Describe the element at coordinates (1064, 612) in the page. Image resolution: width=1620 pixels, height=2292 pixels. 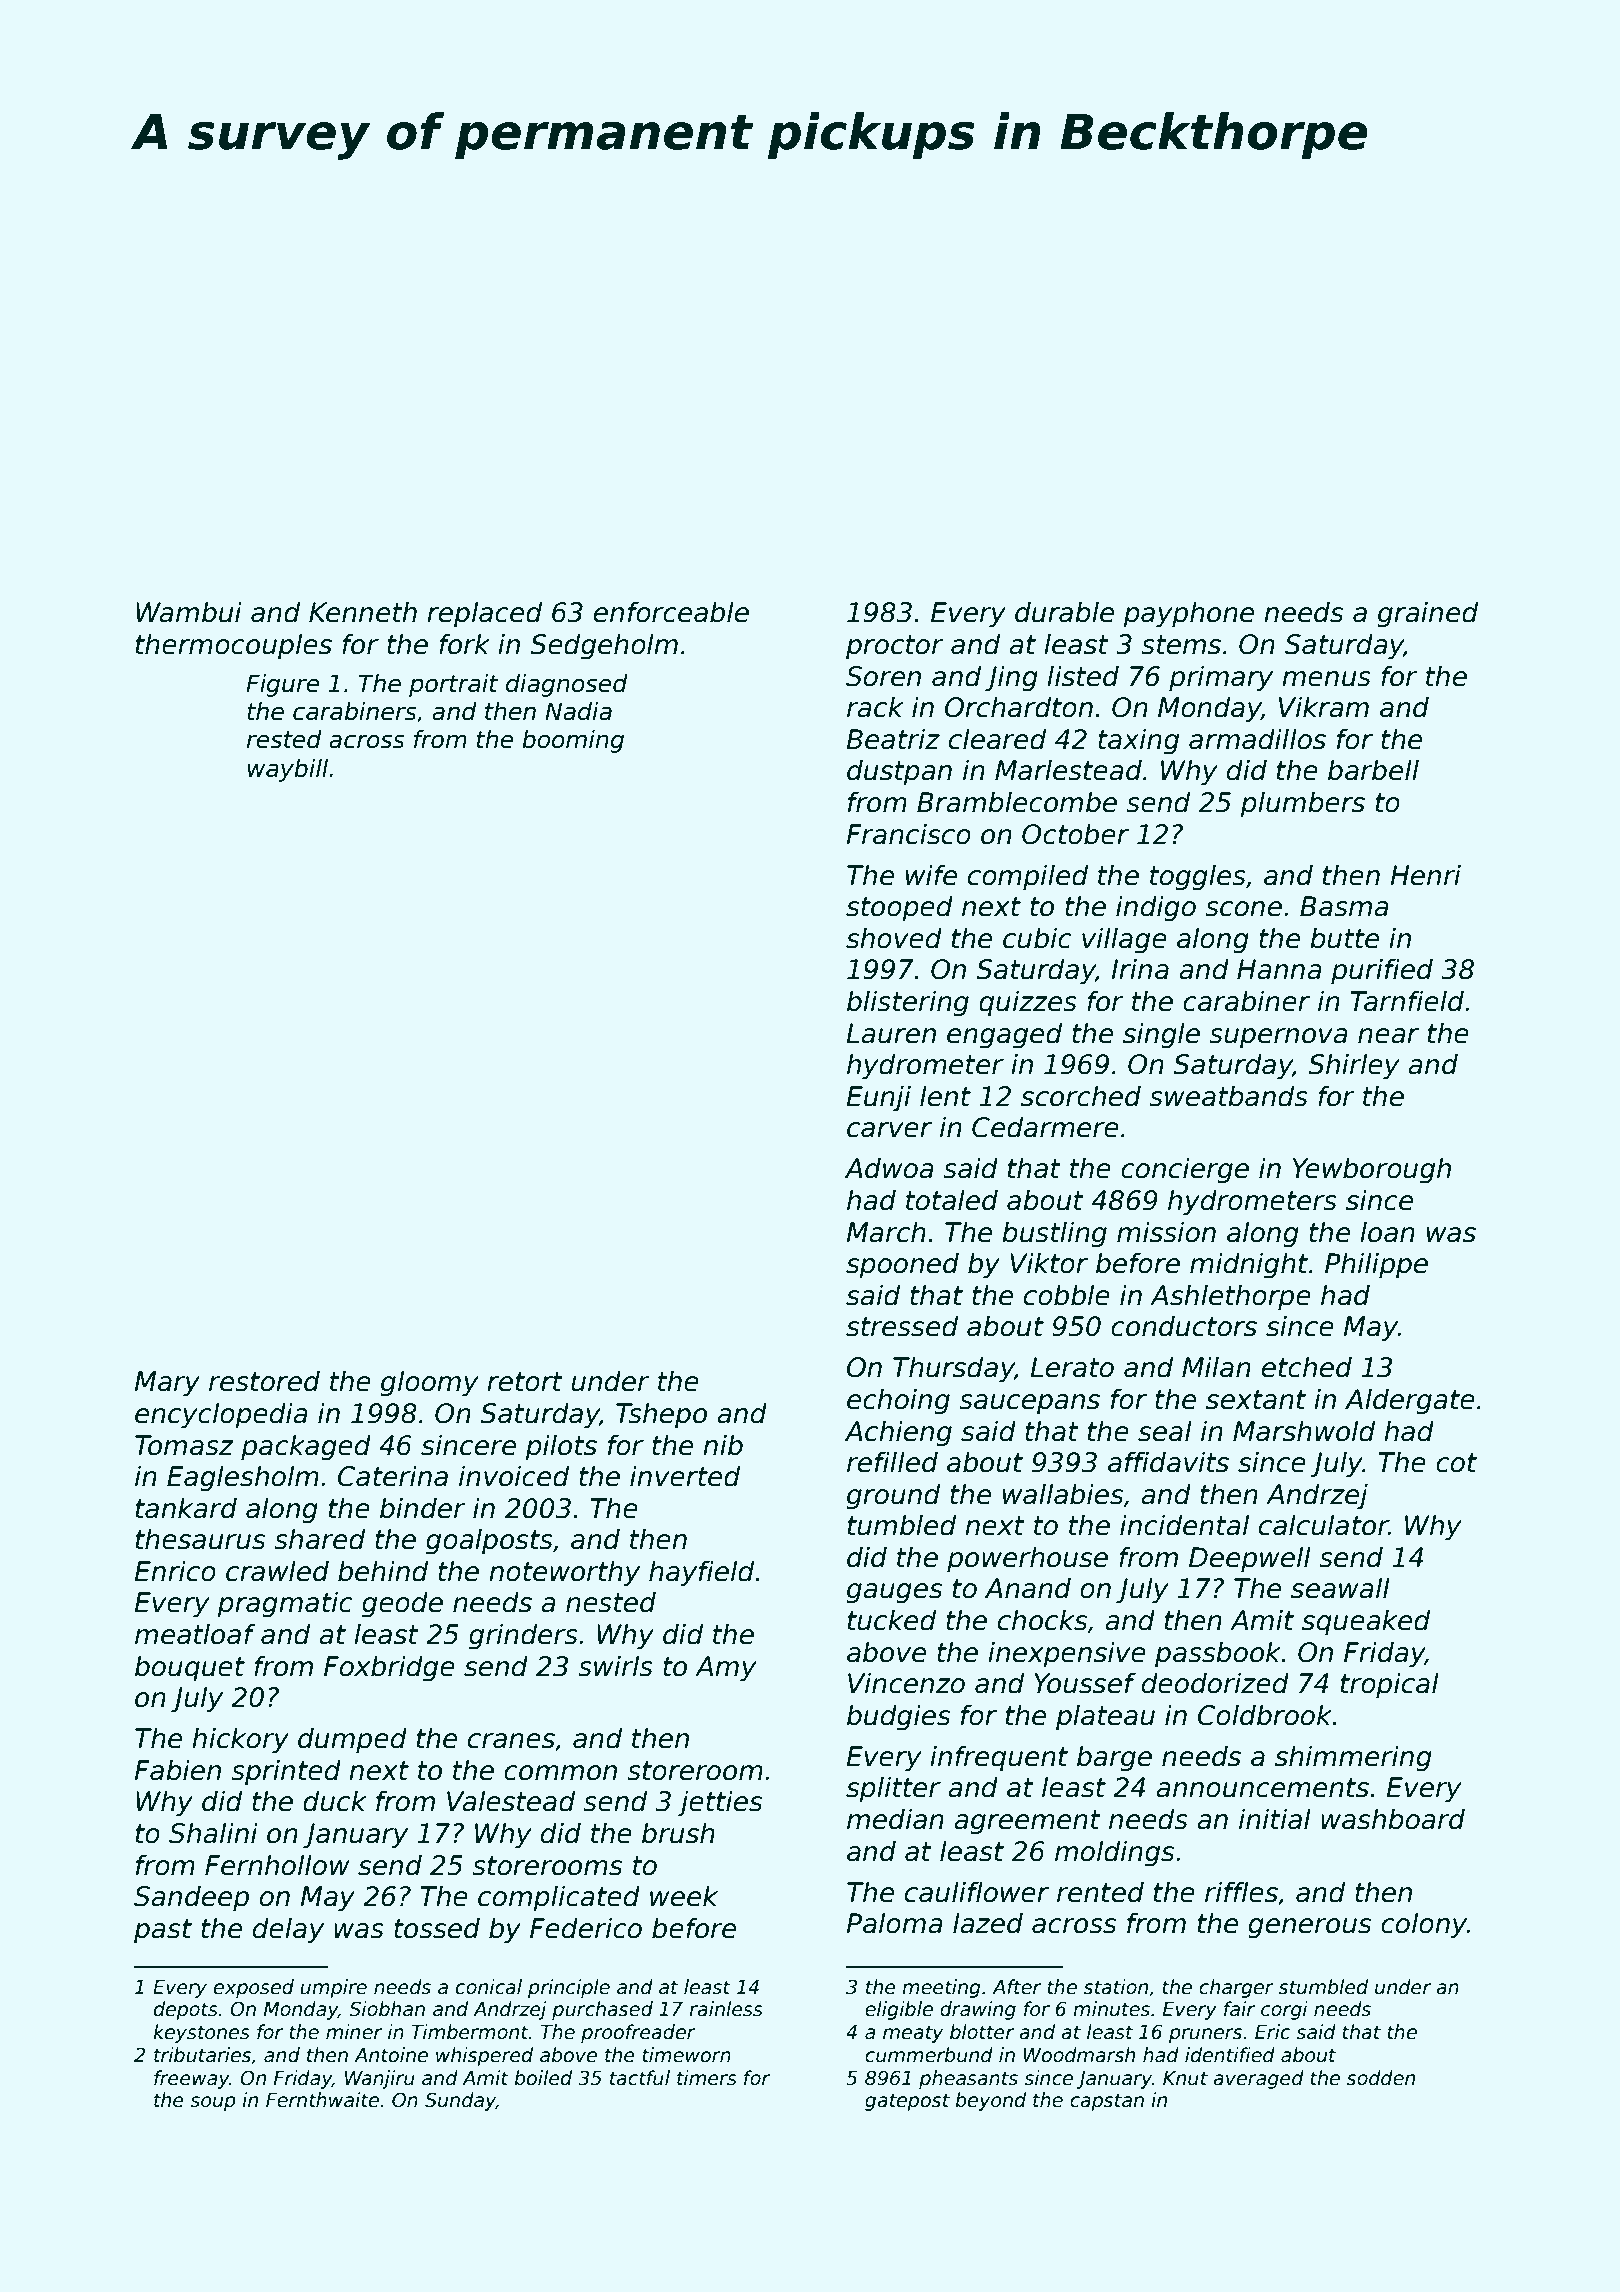
I see `durable` at that location.
